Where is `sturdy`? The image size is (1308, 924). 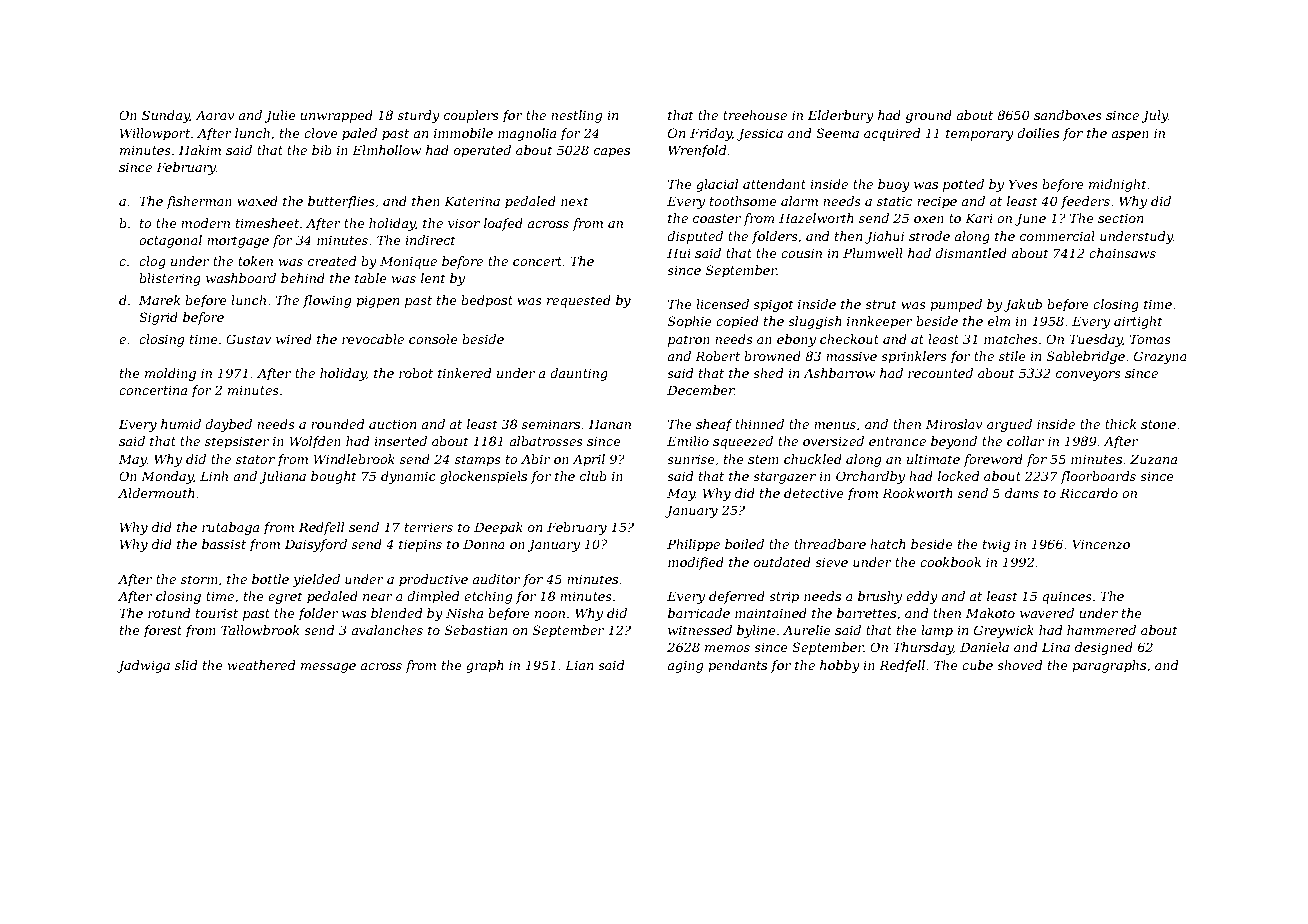
sturdy is located at coordinates (418, 116).
